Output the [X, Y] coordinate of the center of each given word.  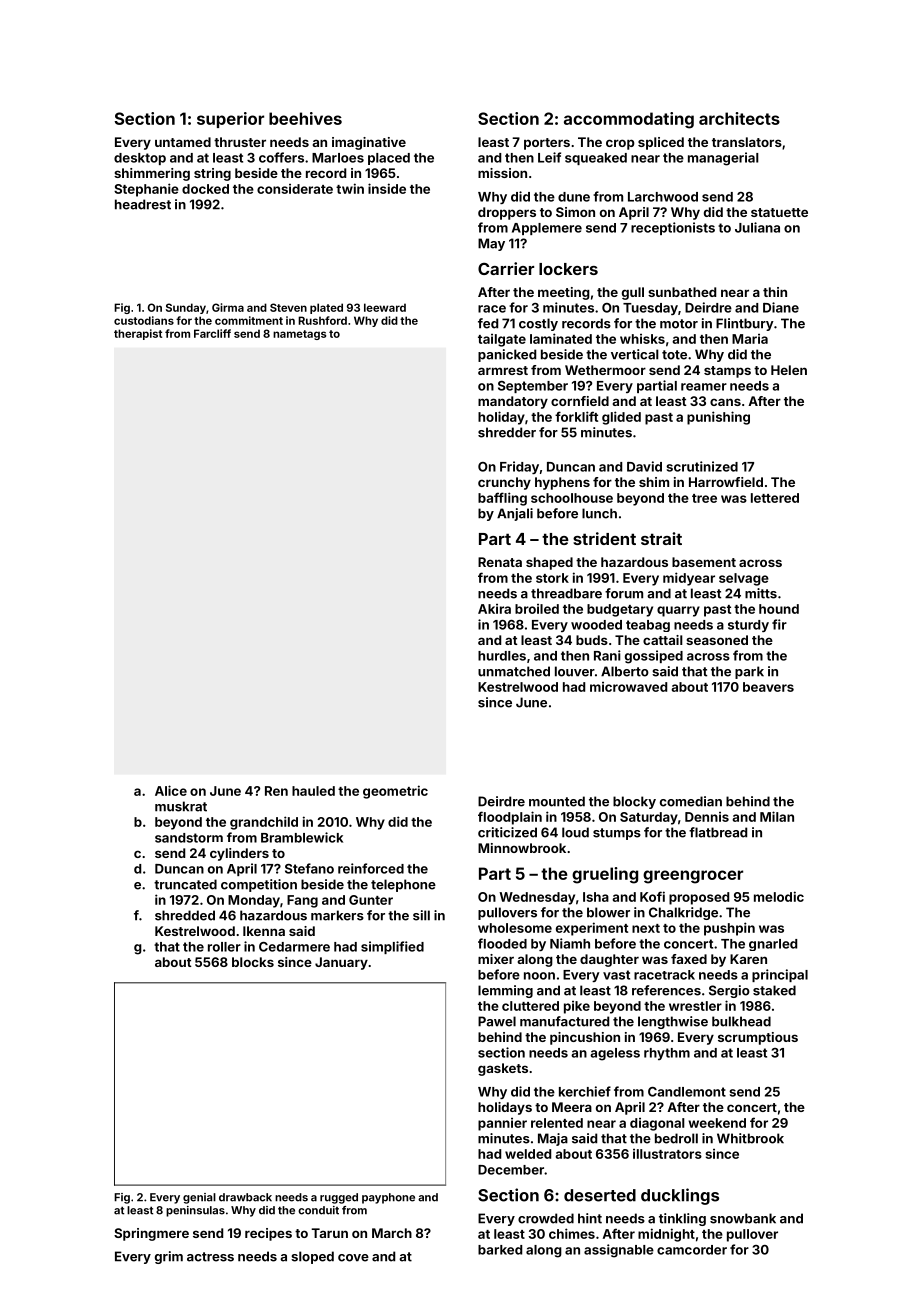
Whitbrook [750, 1138]
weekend [717, 1123]
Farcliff [212, 333]
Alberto [625, 671]
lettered [775, 498]
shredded [185, 915]
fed [488, 323]
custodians [144, 320]
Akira [494, 609]
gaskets [503, 1069]
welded [528, 1154]
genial [199, 1198]
